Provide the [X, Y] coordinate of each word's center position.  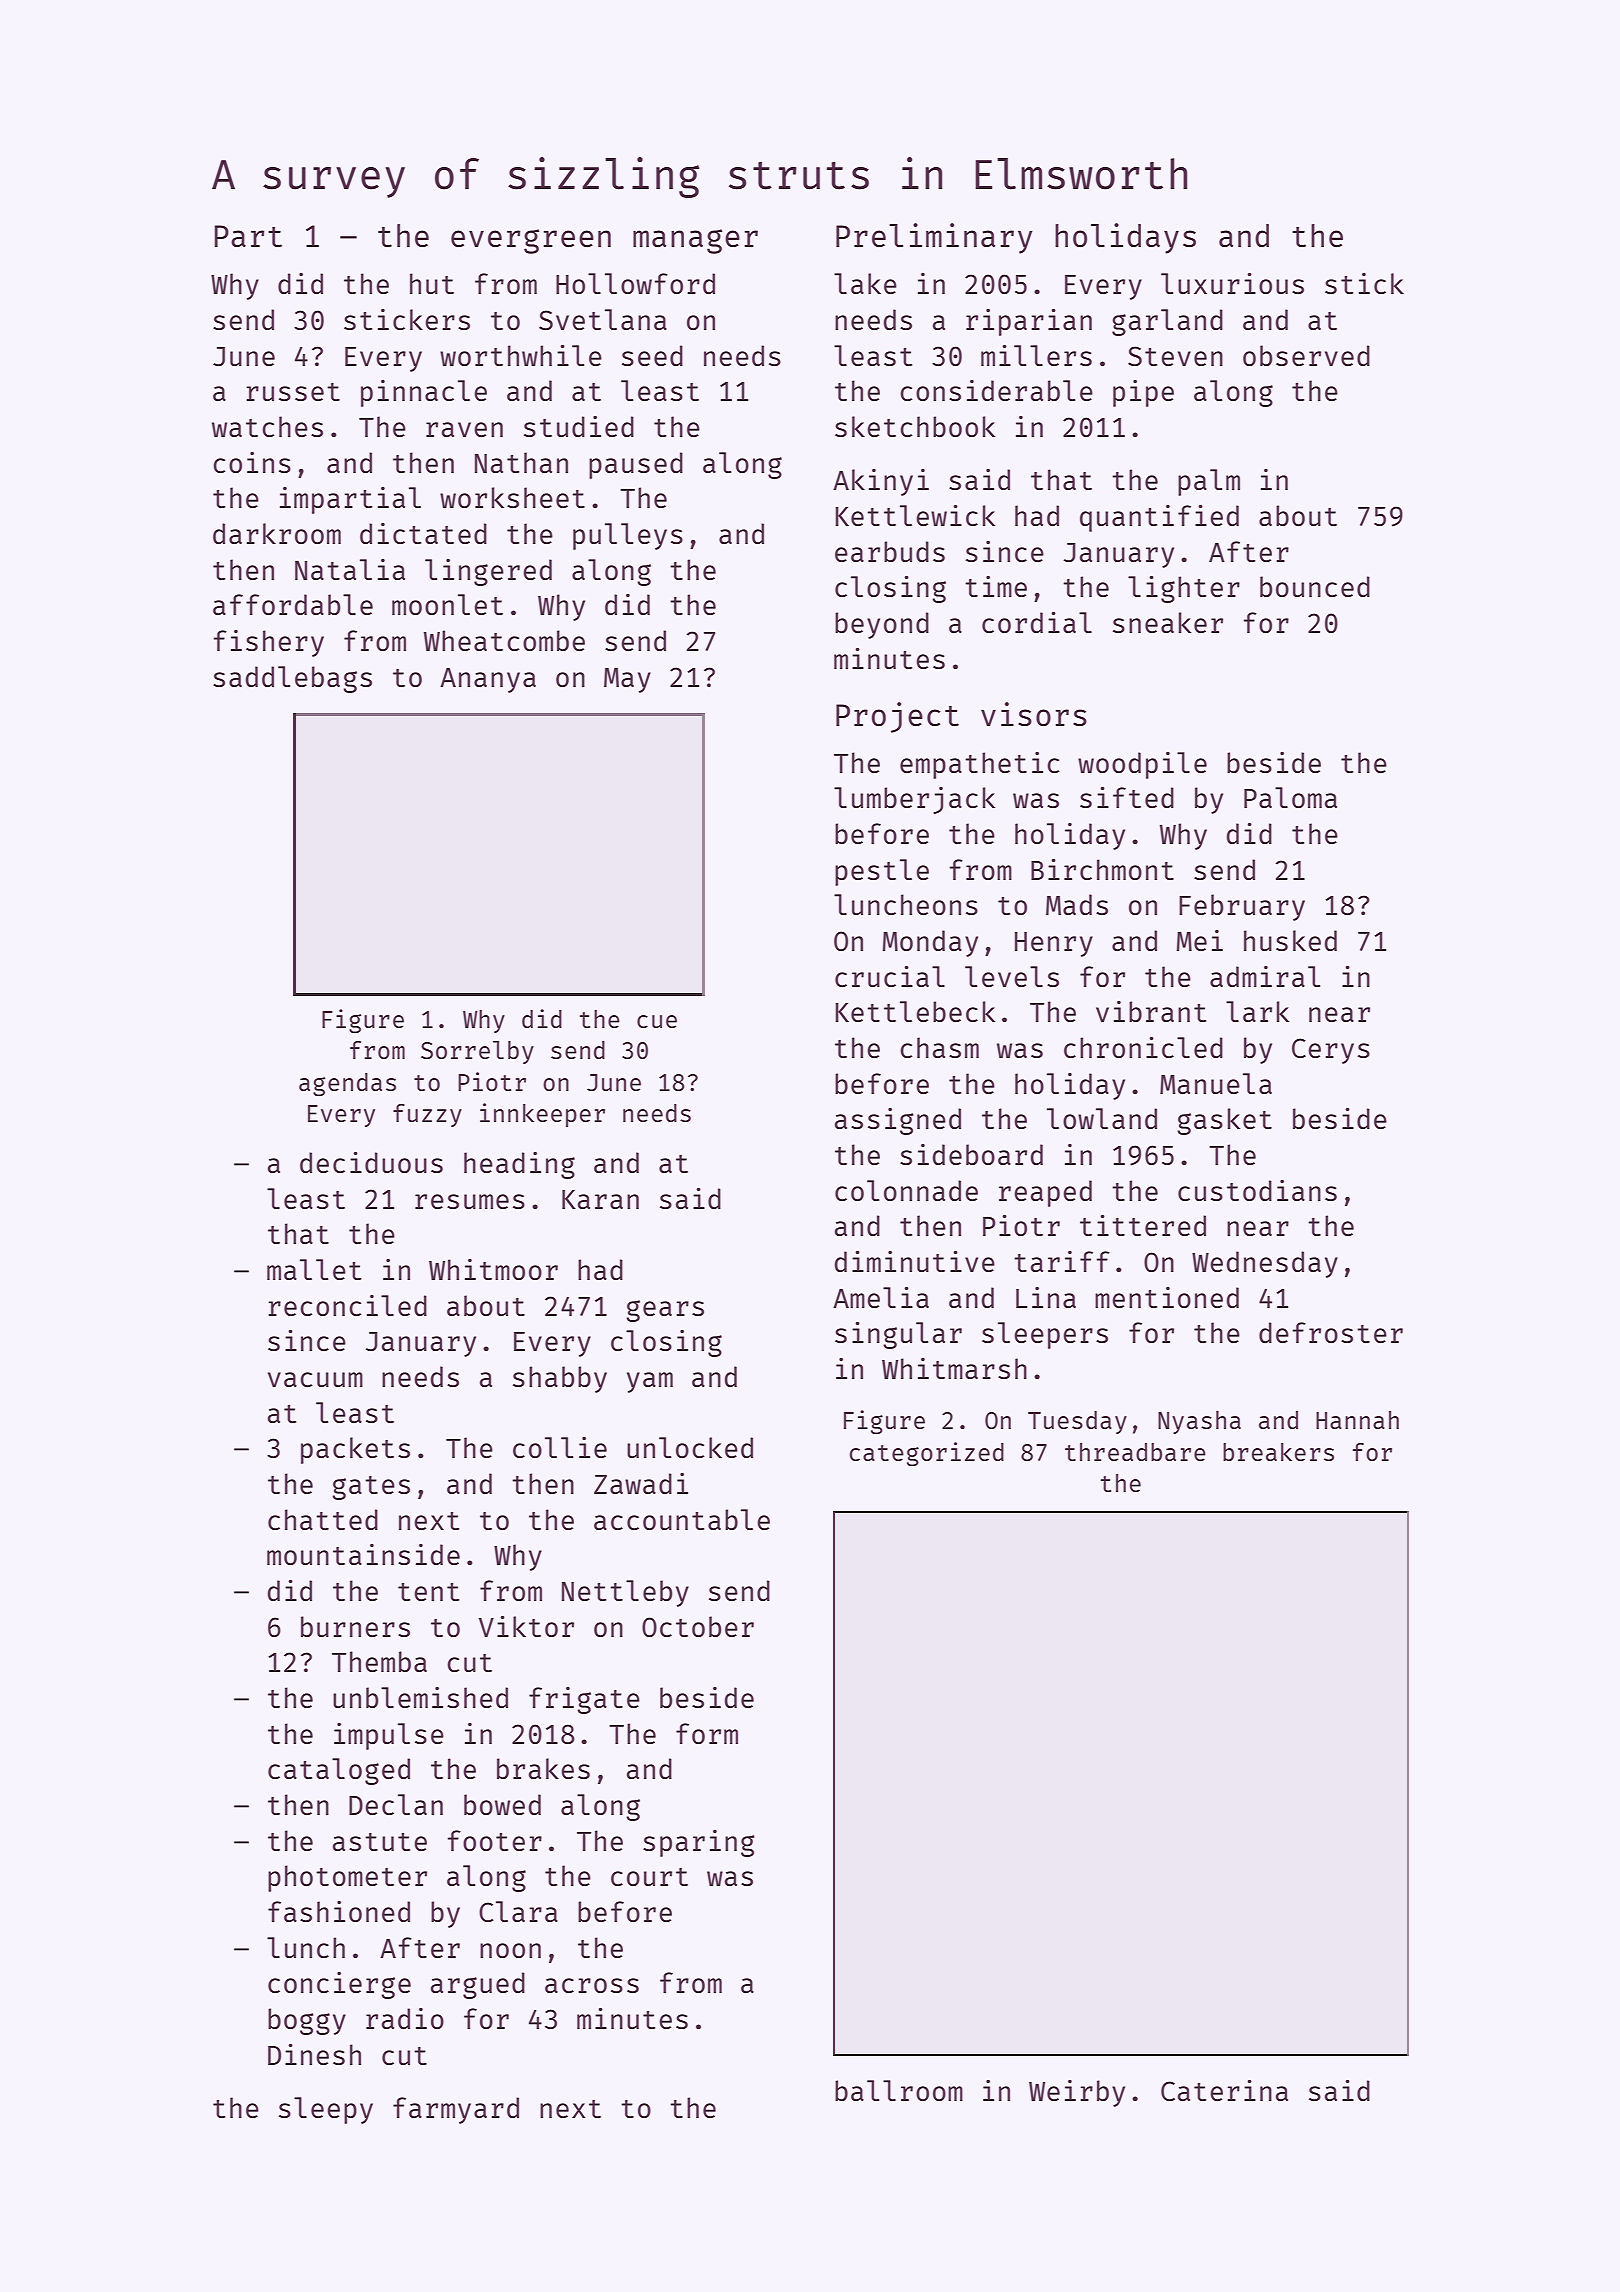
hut [432, 283]
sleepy [326, 2110]
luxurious [1232, 283]
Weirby [1077, 2093]
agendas [347, 1085]
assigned [898, 1121]
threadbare [1135, 1452]
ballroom [899, 2090]
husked [1290, 940]
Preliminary [934, 238]
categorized [927, 1454]
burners [355, 1626]
